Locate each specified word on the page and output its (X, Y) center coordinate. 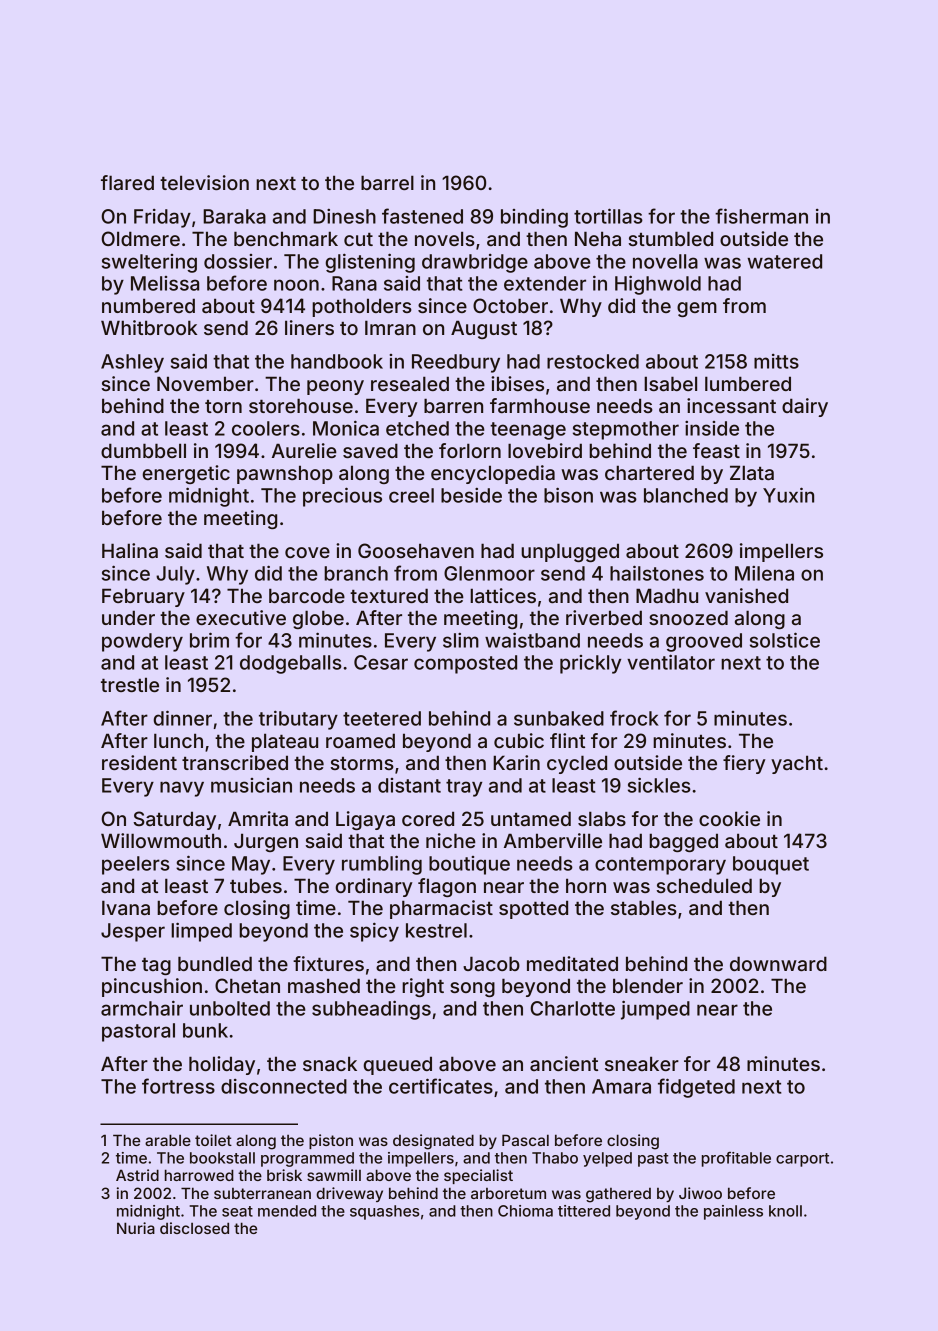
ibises (517, 383)
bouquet (771, 865)
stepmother (626, 430)
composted (465, 664)
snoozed (688, 617)
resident (139, 762)
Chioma (525, 1211)
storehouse (301, 405)
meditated (572, 963)
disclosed (194, 1228)
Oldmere (140, 238)
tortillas (608, 216)
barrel (387, 182)
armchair (142, 1008)
